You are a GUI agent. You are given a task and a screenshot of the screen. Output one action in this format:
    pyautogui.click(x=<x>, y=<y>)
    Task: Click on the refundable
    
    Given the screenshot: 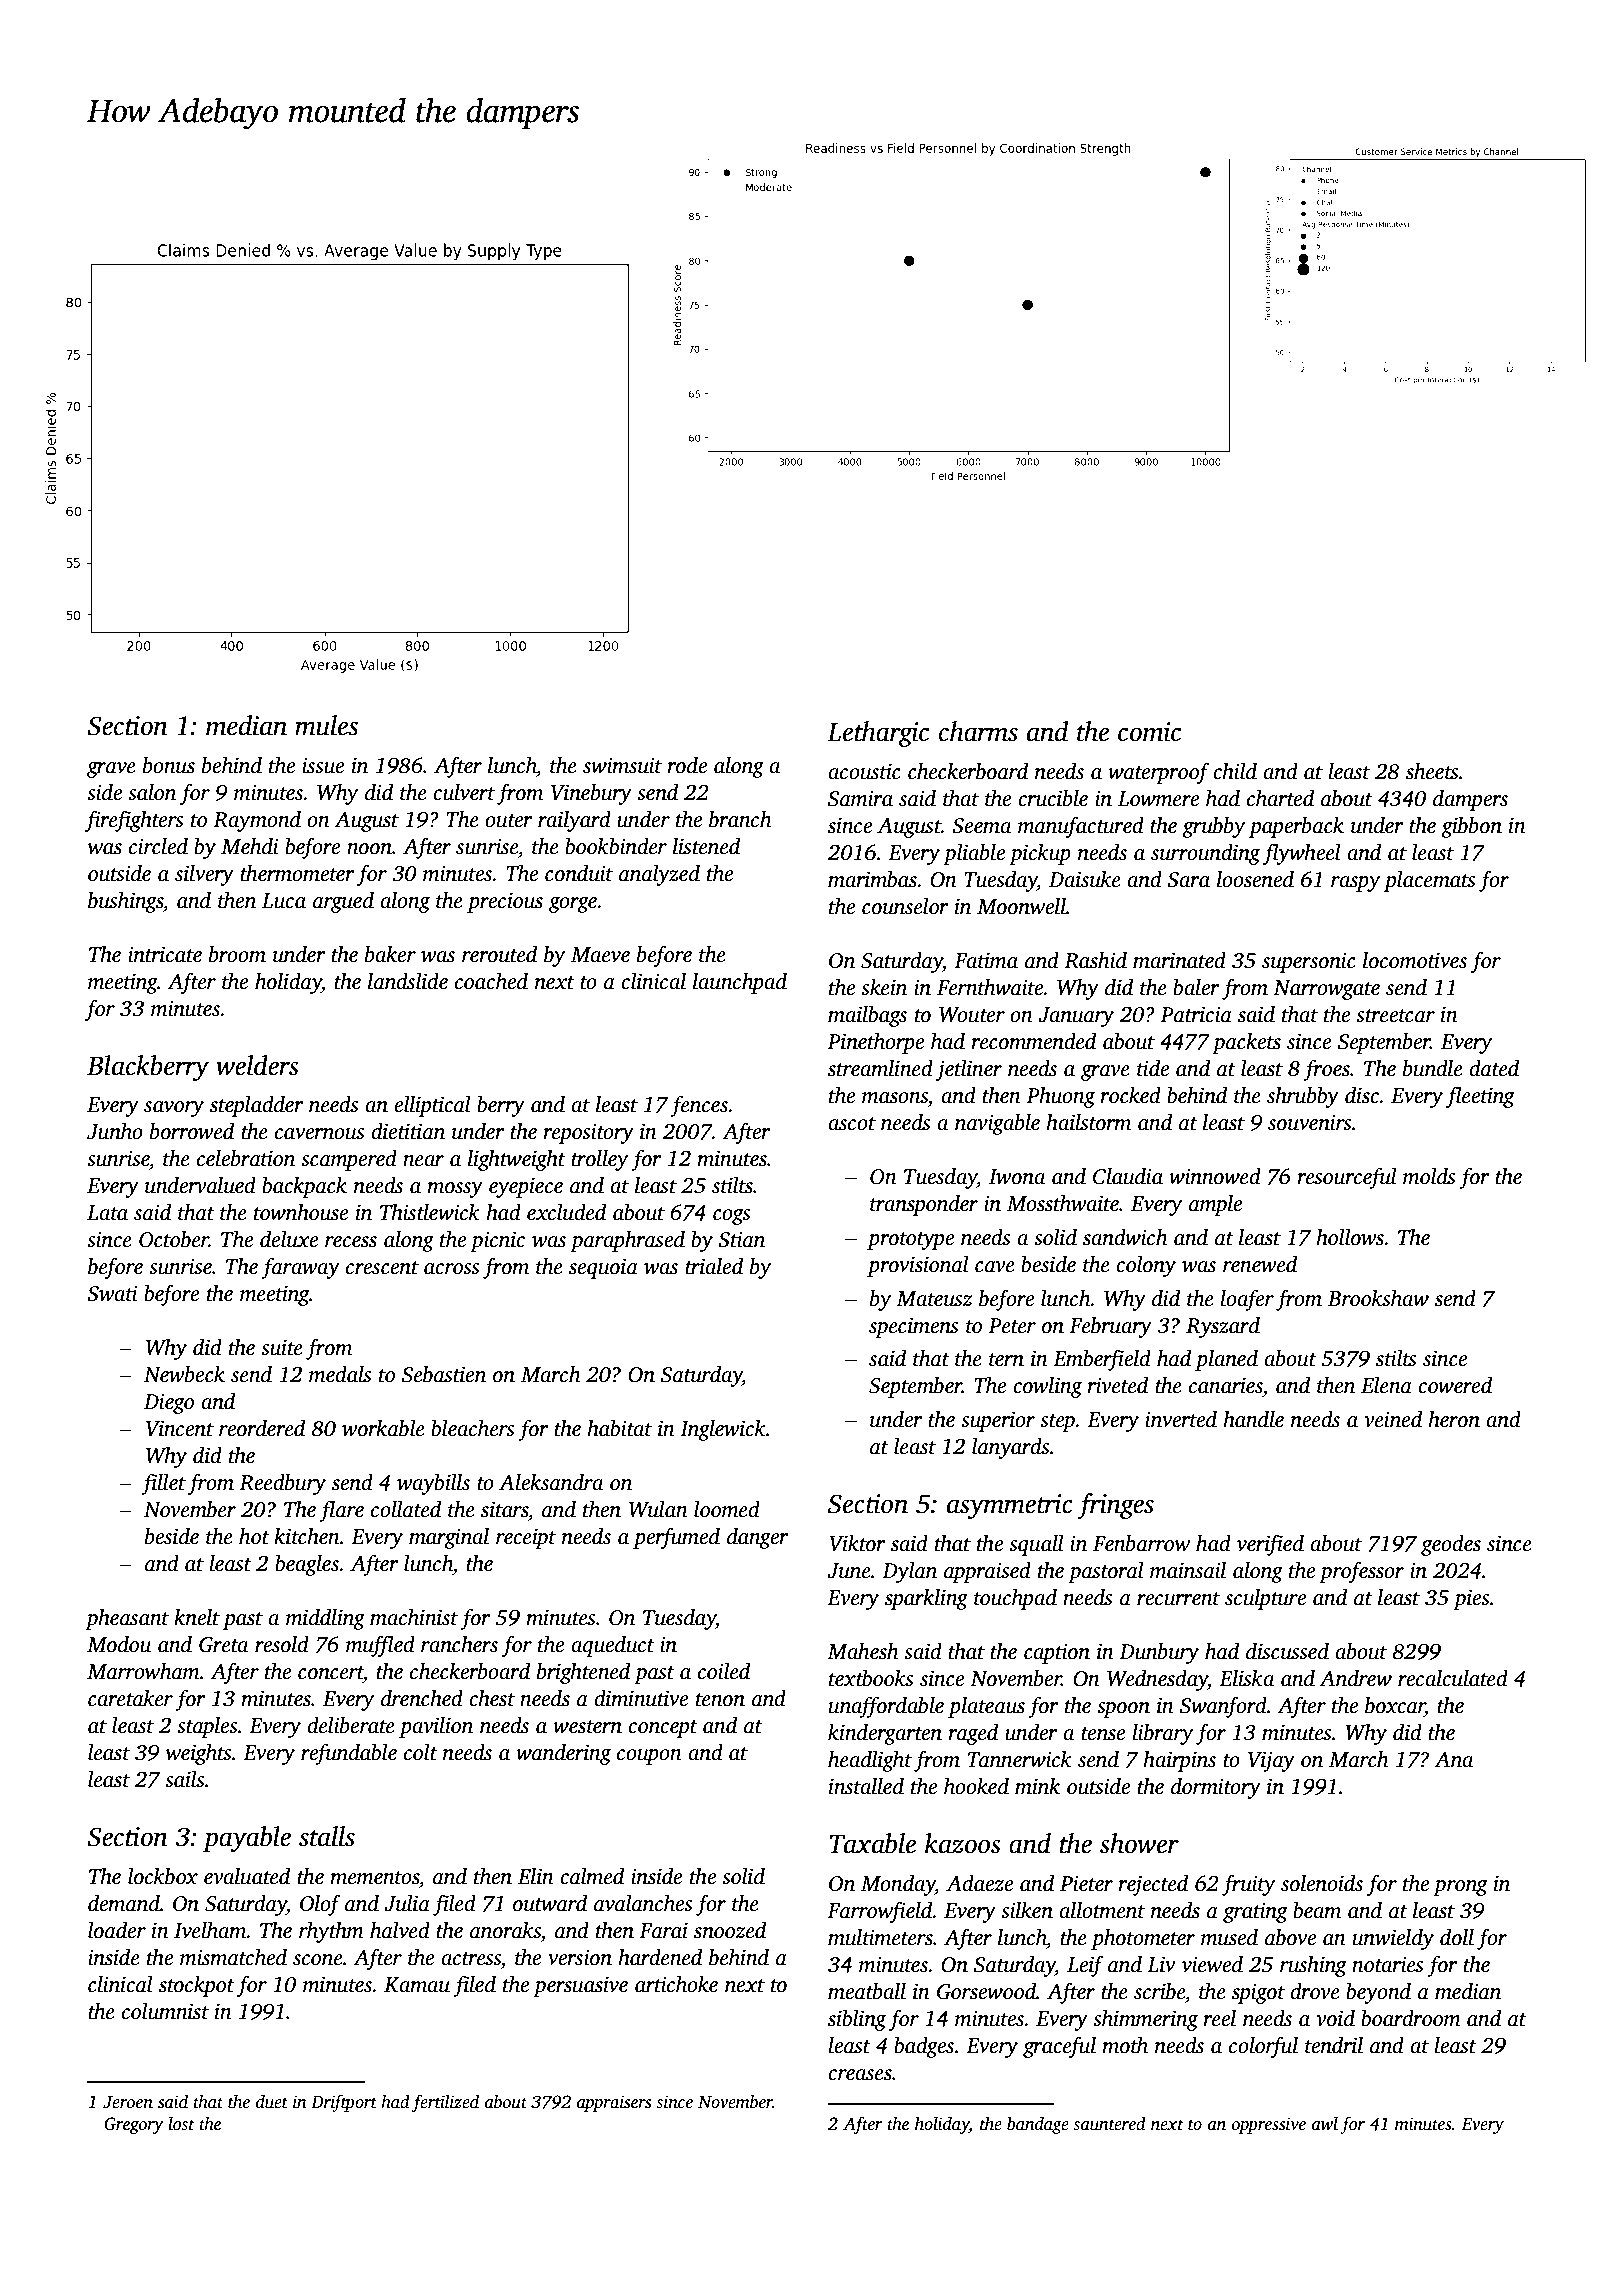 What is the action you would take?
    pyautogui.click(x=349, y=1754)
